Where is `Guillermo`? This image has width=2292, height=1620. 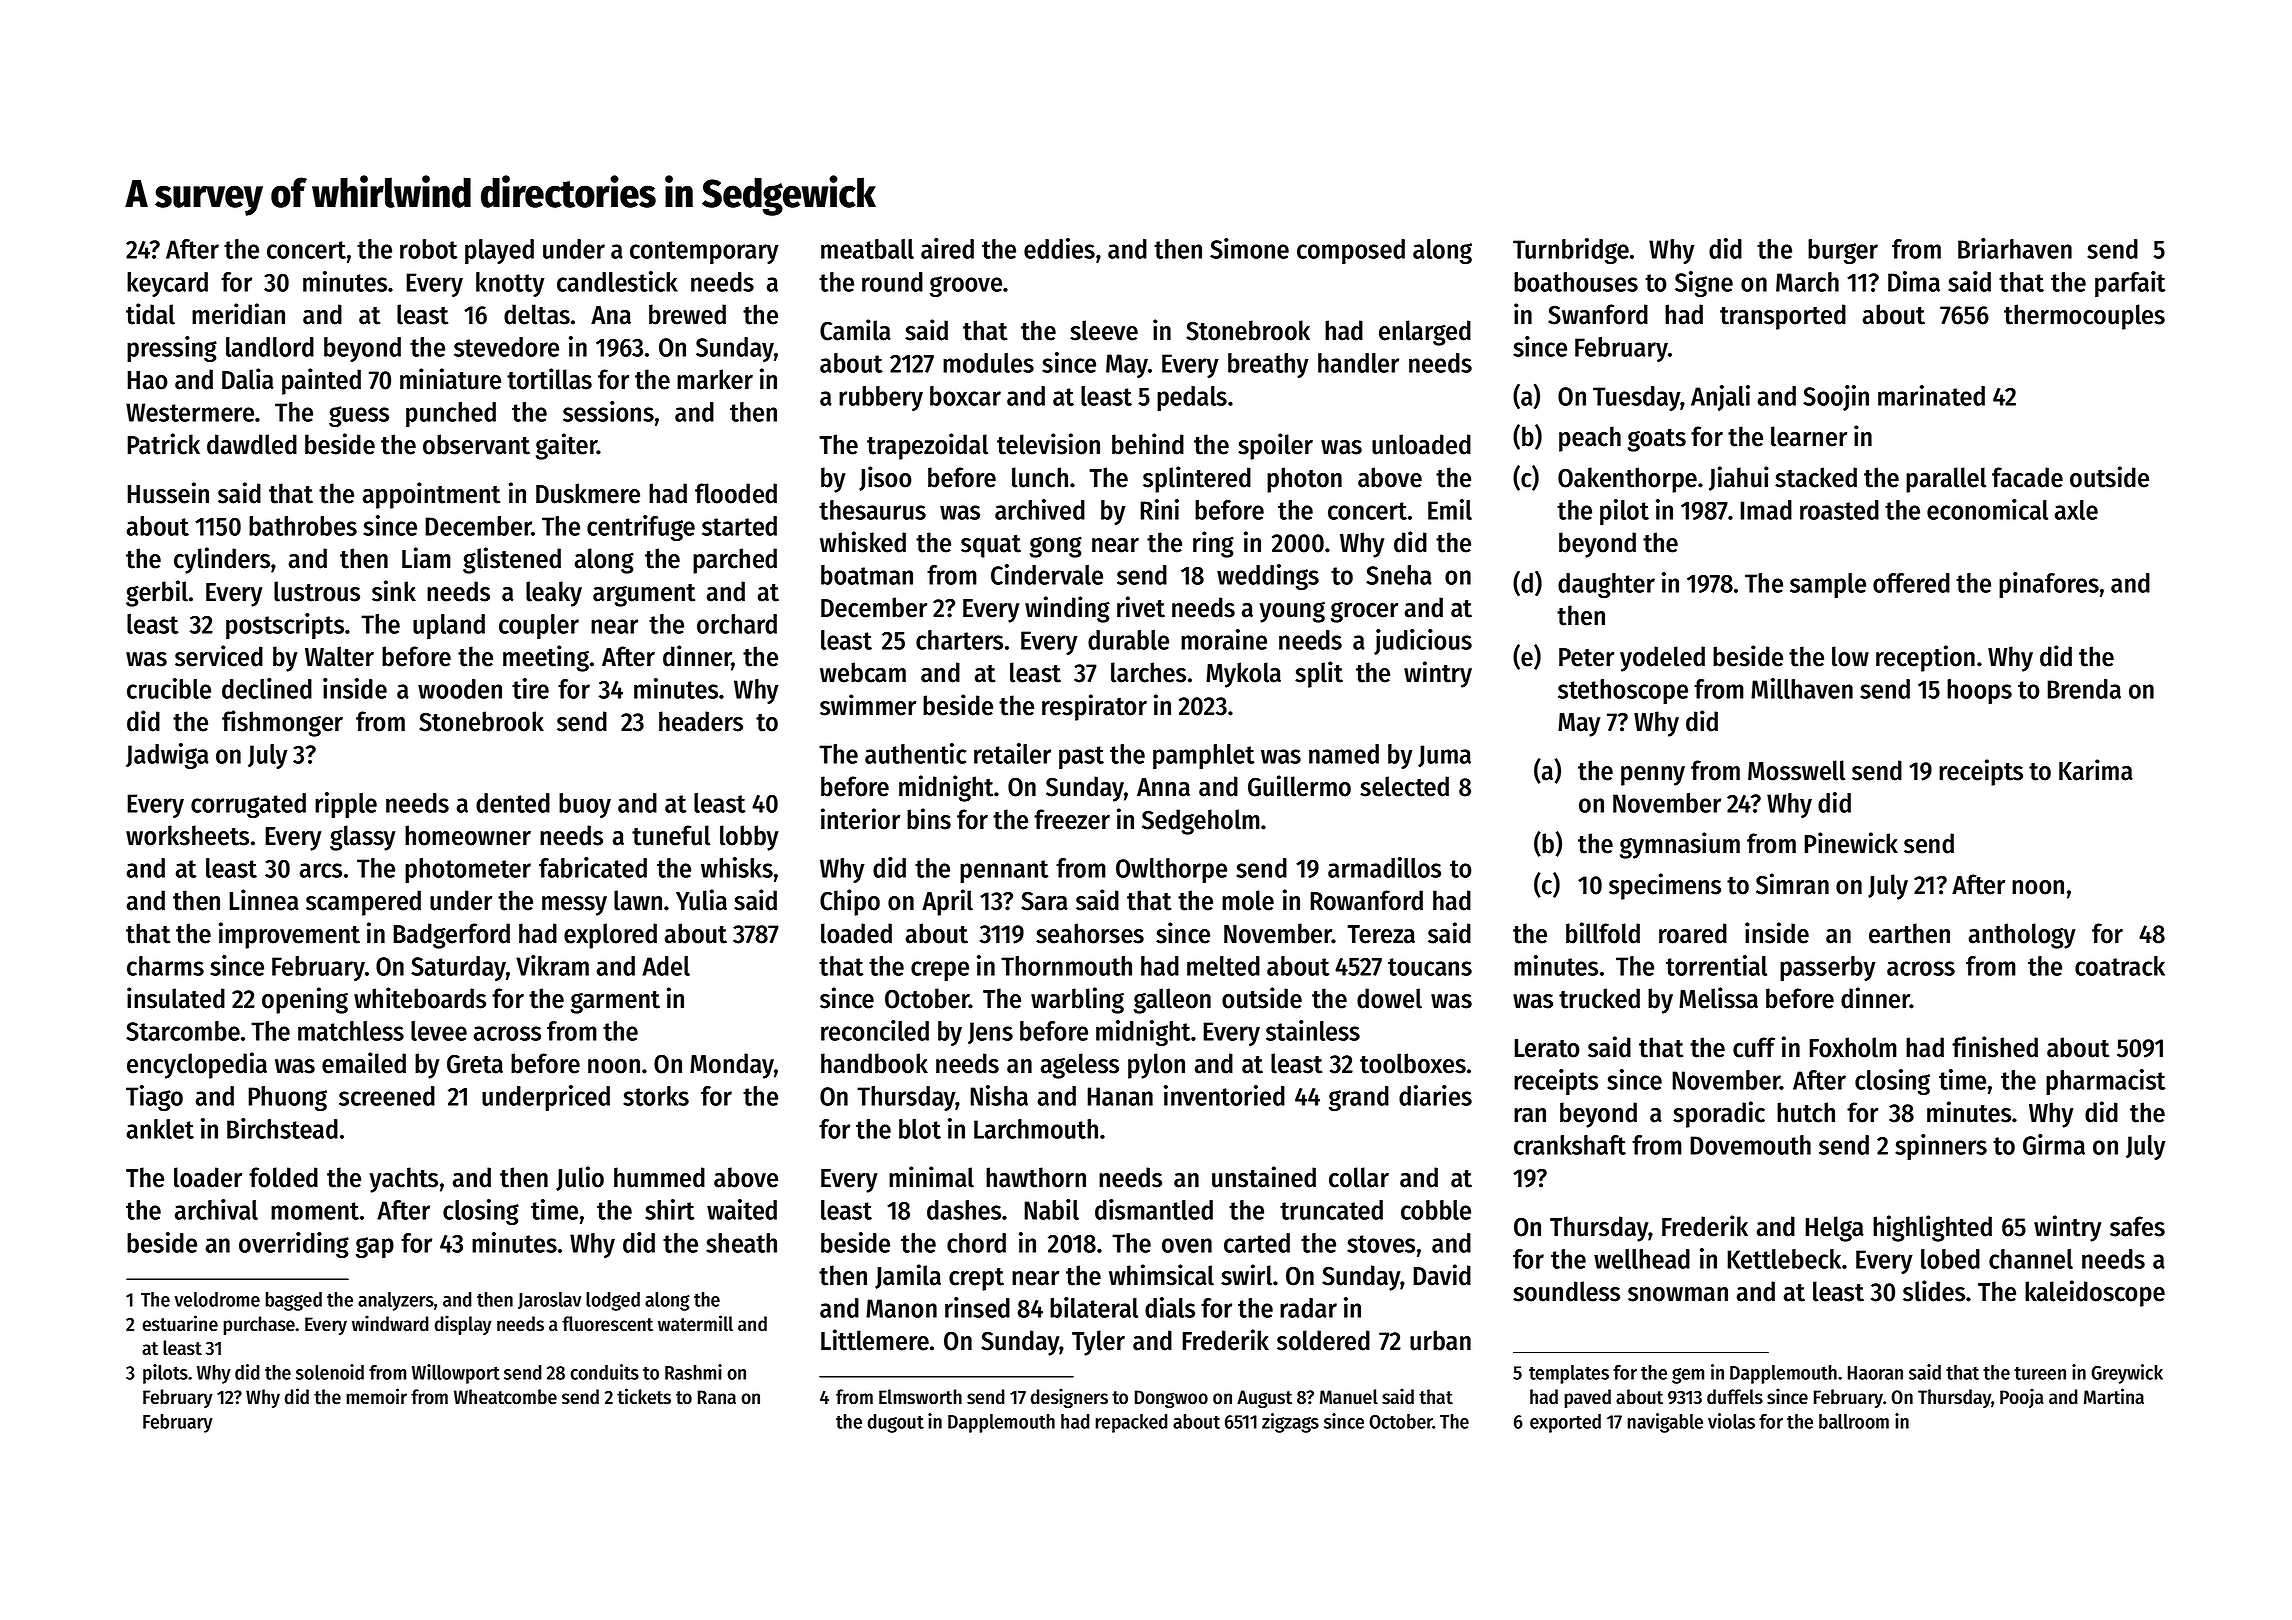 Guillermo is located at coordinates (1299, 786).
